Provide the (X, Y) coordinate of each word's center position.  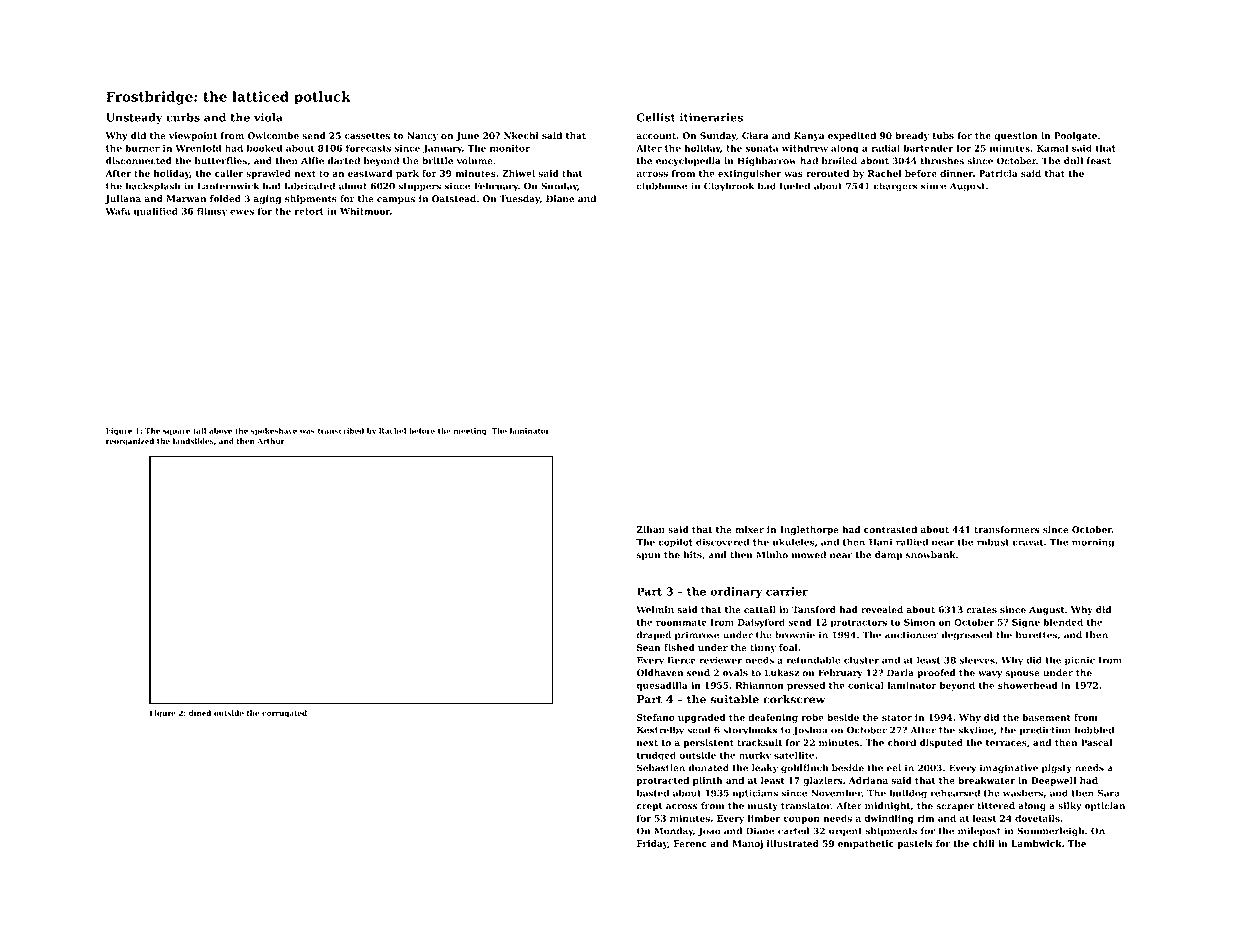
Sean (649, 647)
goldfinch (804, 769)
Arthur (271, 441)
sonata (762, 148)
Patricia (998, 173)
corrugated (284, 714)
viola (268, 117)
